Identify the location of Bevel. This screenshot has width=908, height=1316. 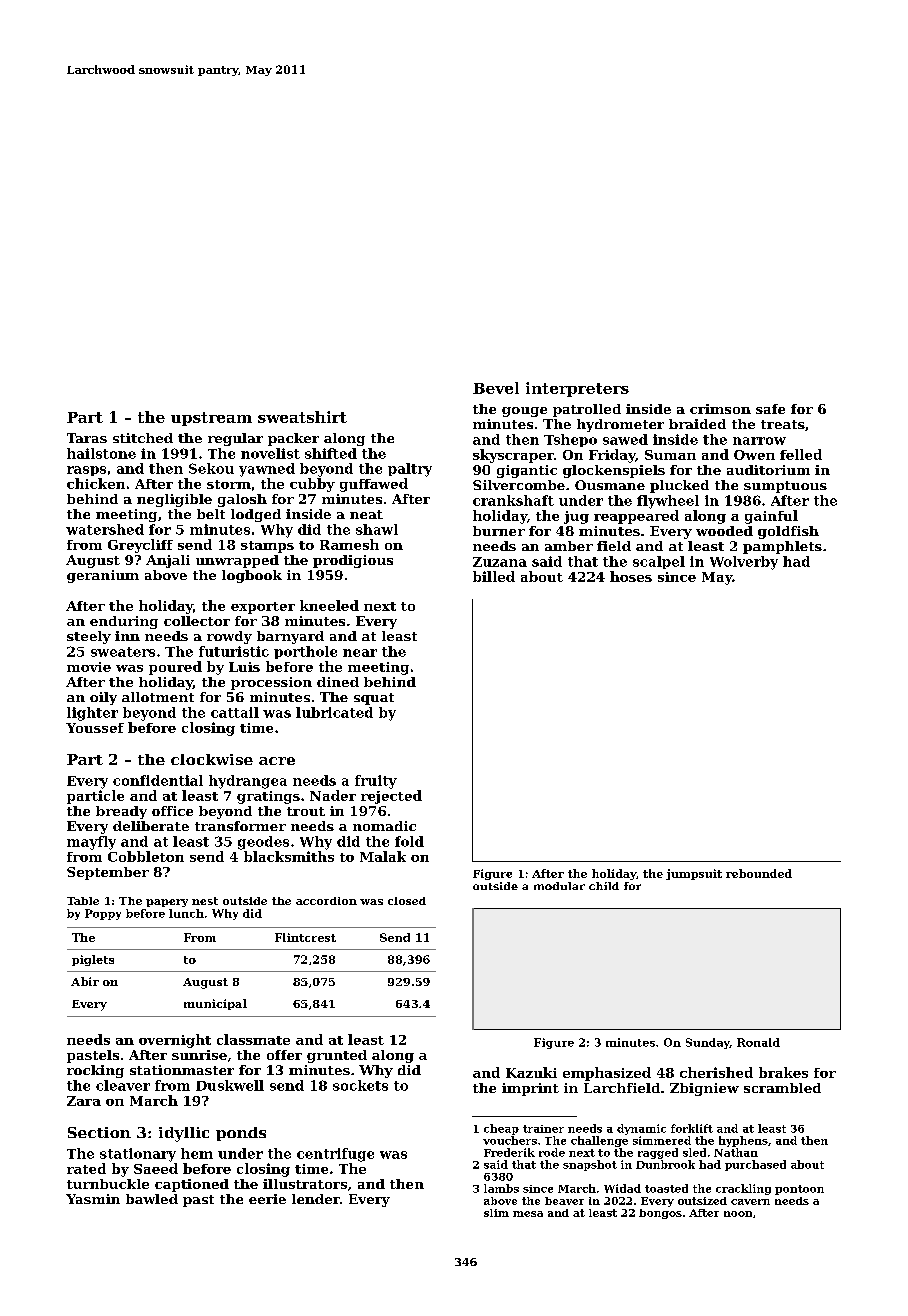
(496, 388).
